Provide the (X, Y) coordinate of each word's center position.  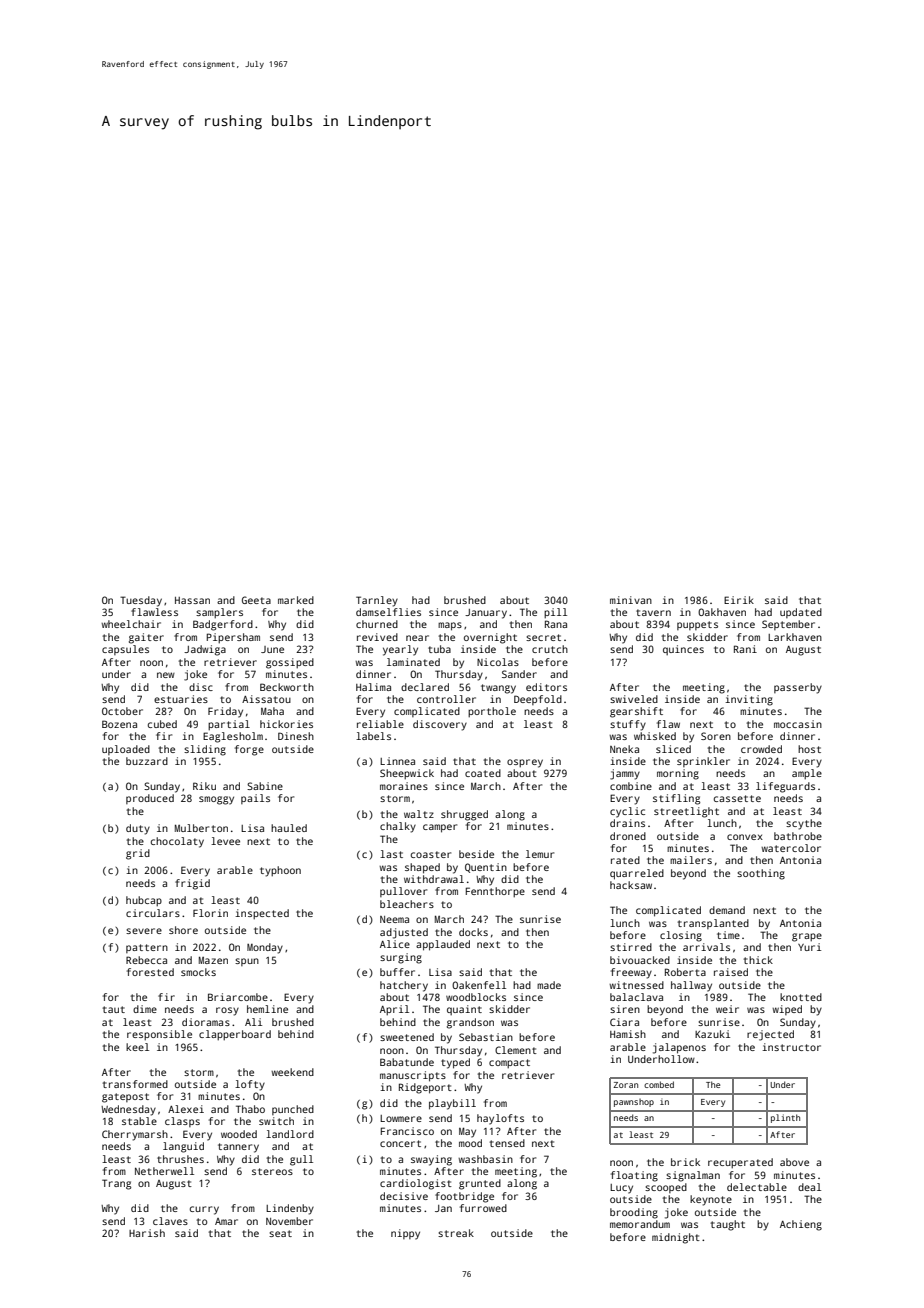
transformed (135, 1084)
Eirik (739, 600)
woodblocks (476, 997)
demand (727, 910)
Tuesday (141, 601)
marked (296, 600)
